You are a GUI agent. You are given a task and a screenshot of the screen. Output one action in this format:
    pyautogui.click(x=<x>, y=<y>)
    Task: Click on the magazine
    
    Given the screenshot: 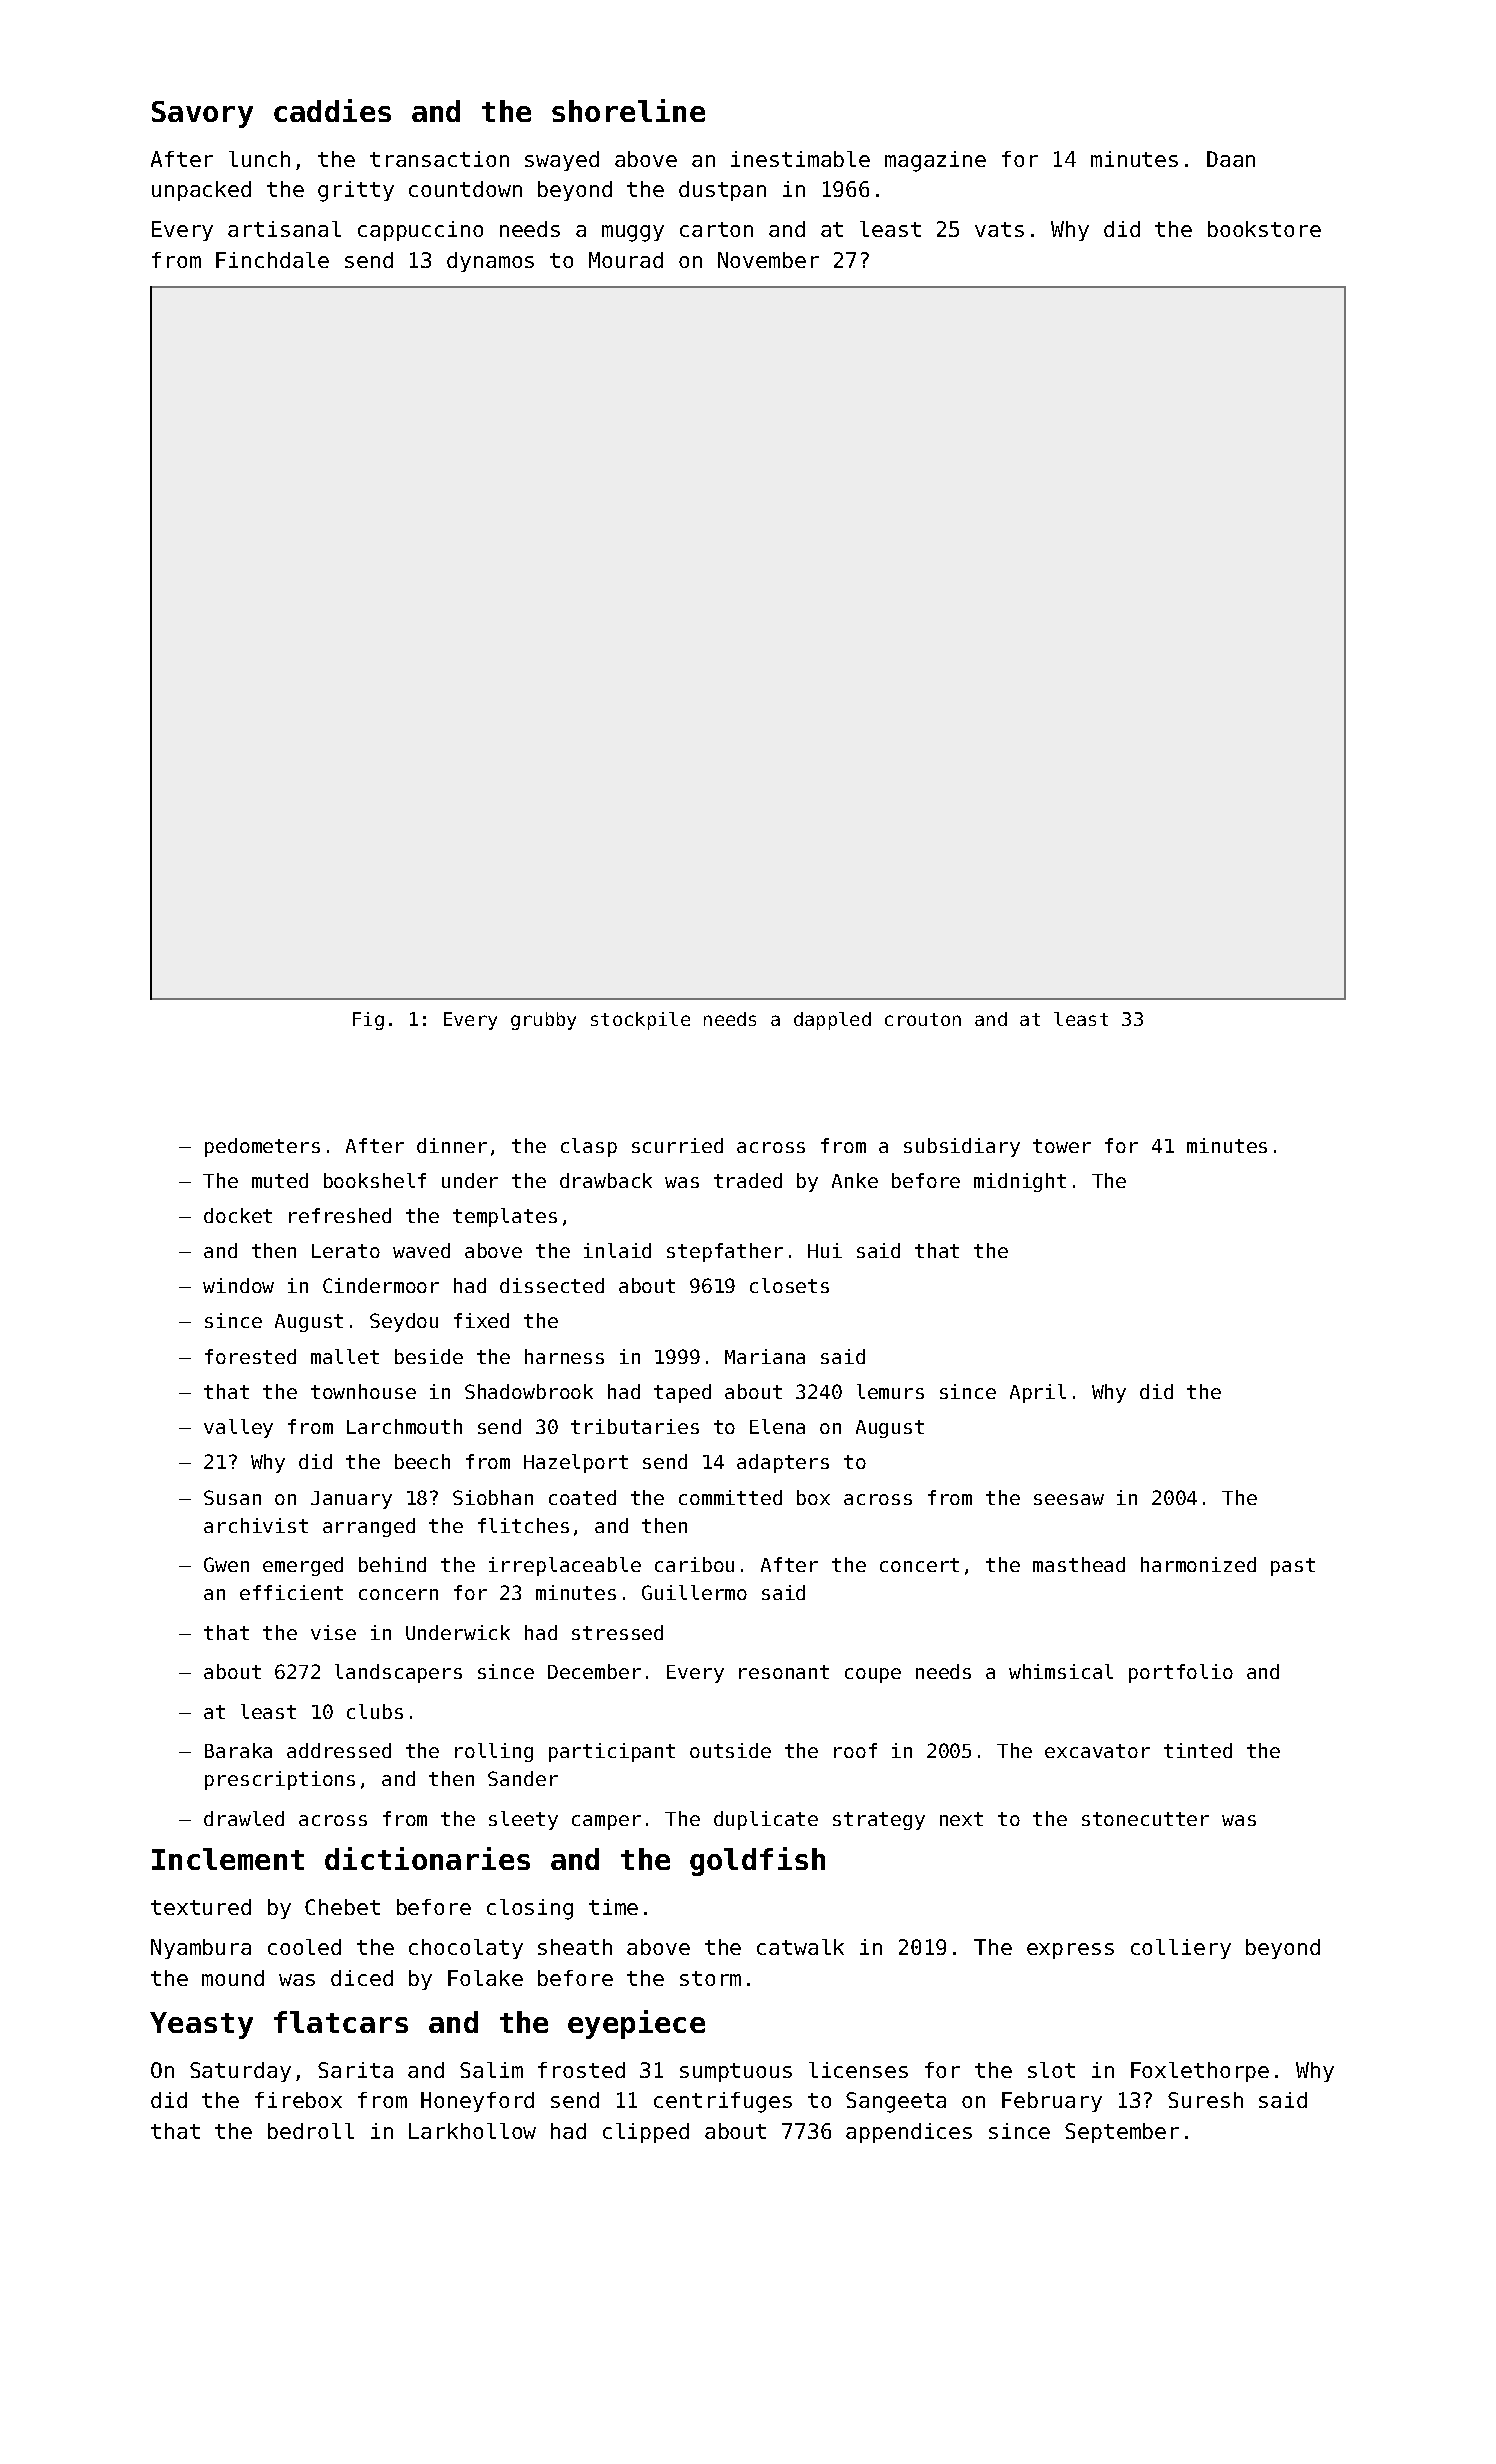 What is the action you would take?
    pyautogui.click(x=935, y=161)
